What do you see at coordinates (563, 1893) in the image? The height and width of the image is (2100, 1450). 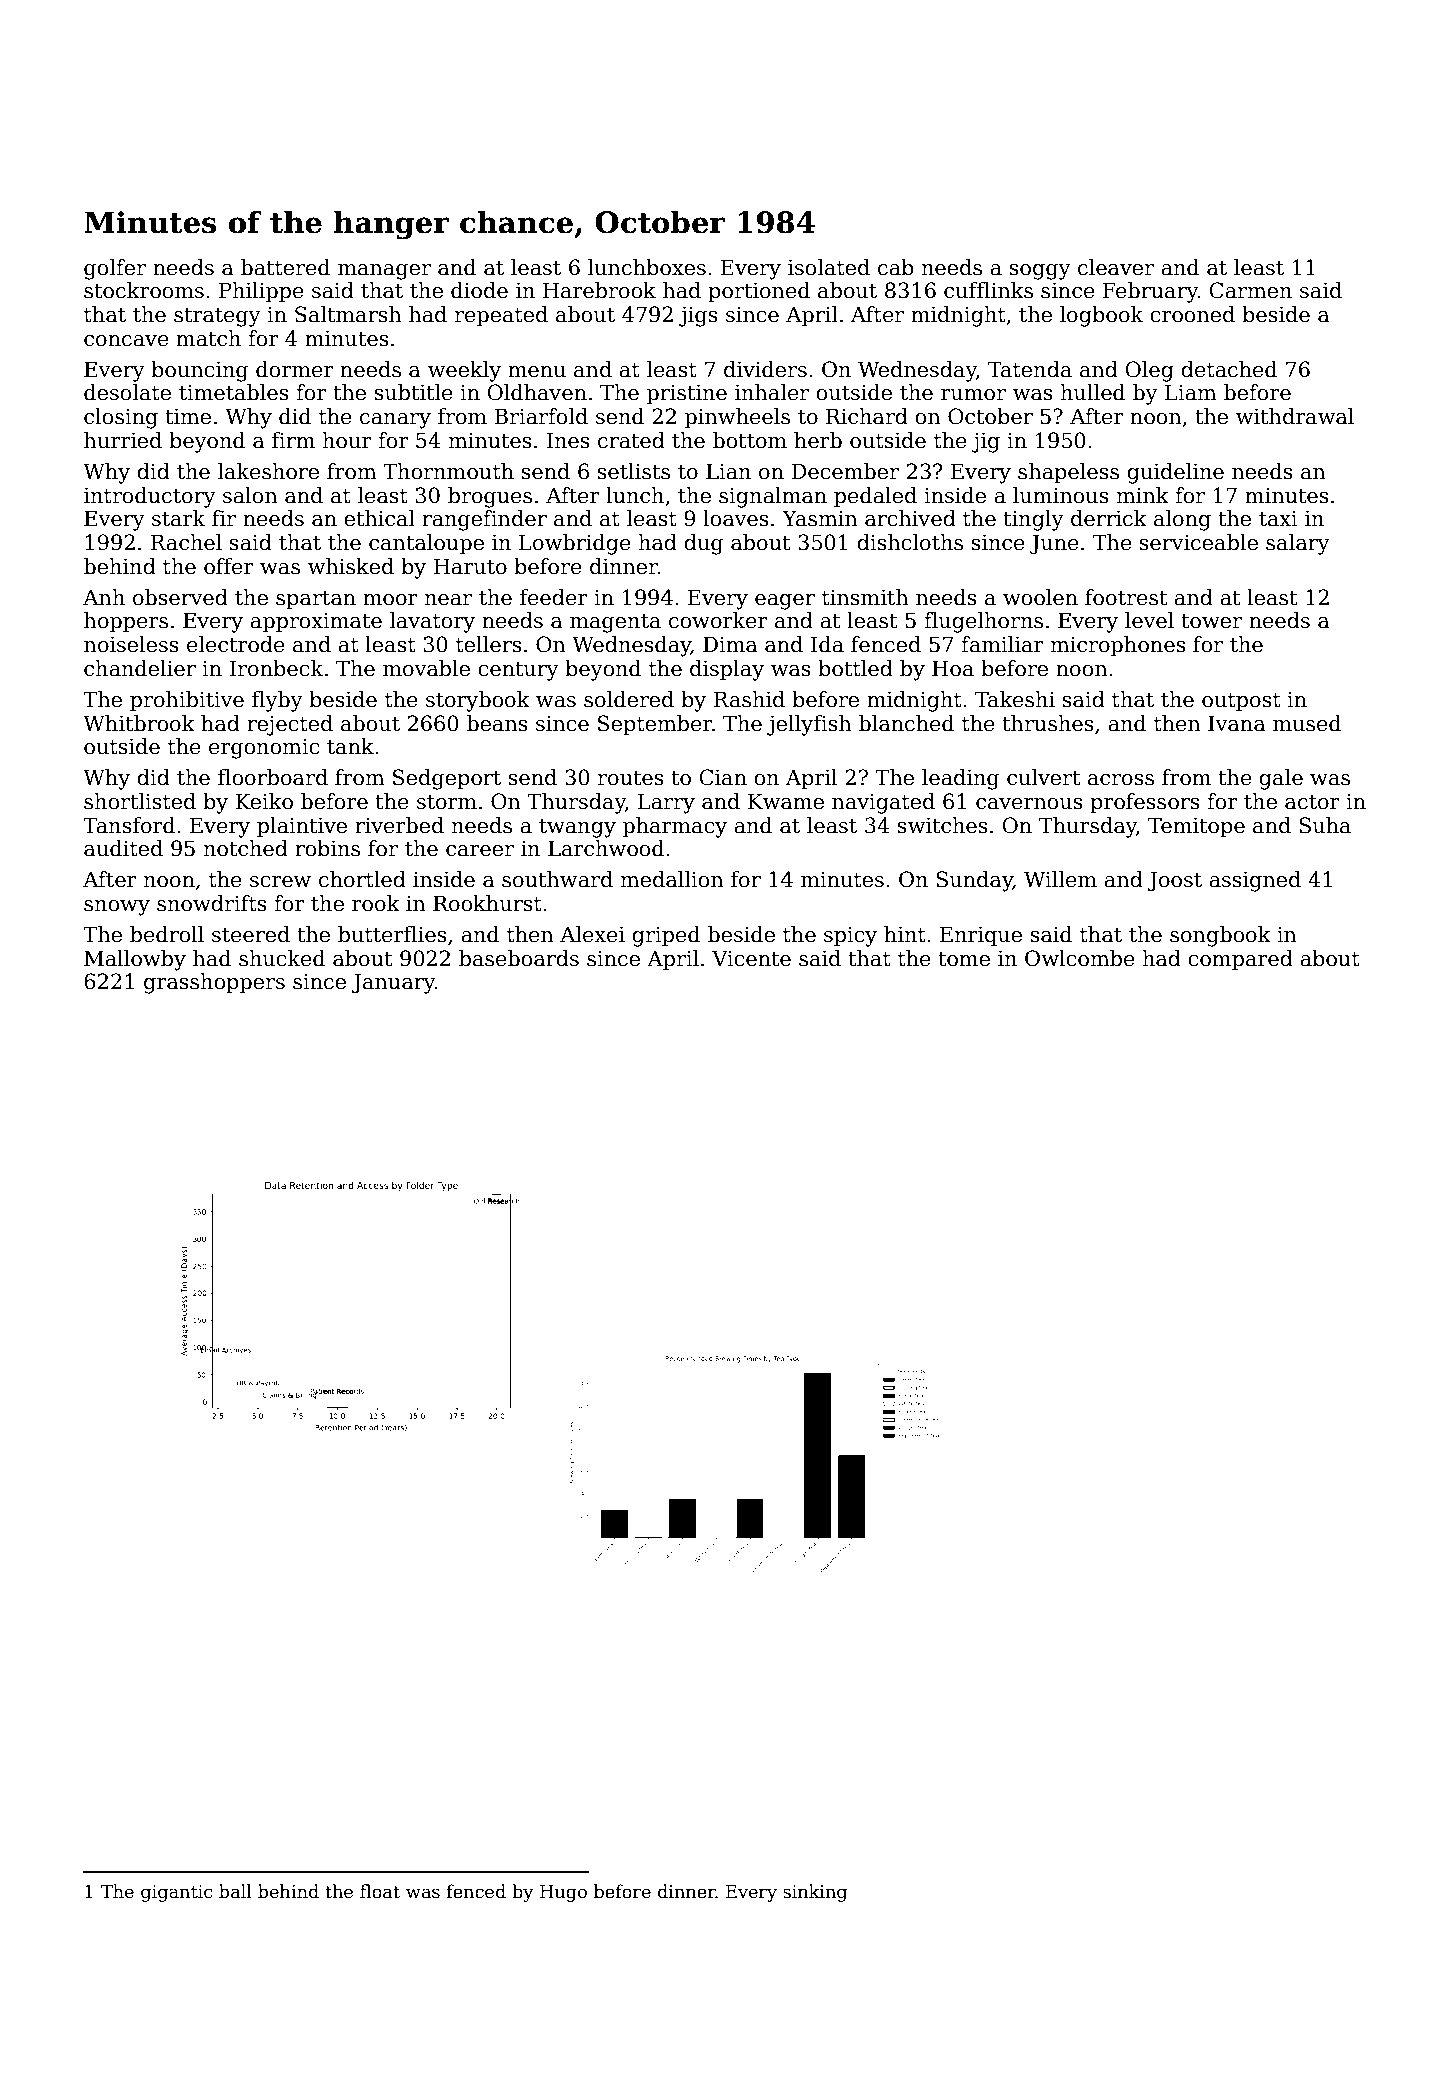 I see `Hugo` at bounding box center [563, 1893].
